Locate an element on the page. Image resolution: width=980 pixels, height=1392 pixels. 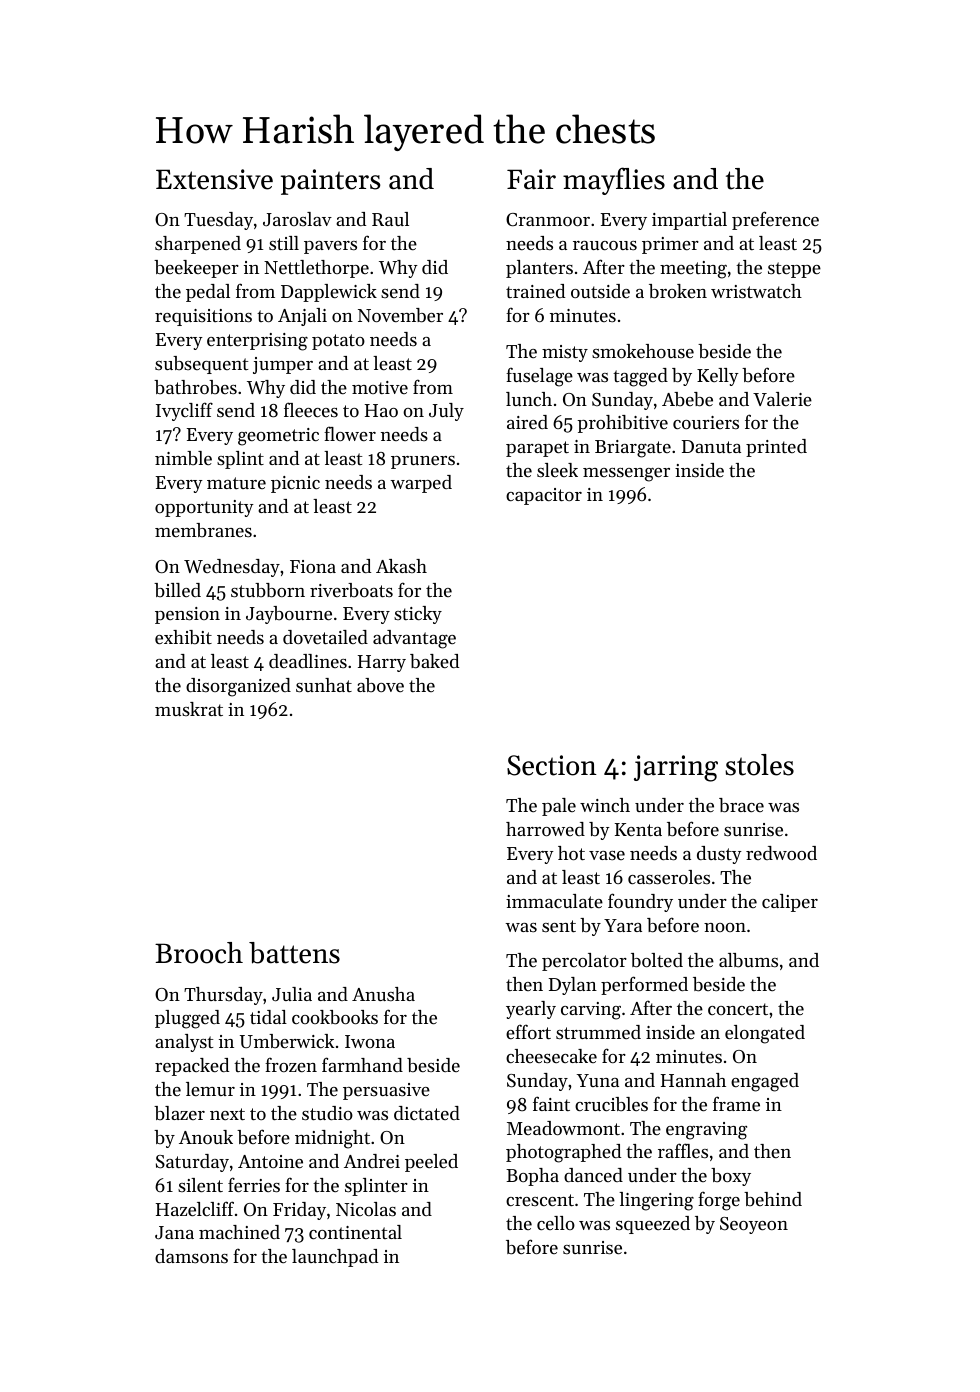
preference is located at coordinates (775, 220).
